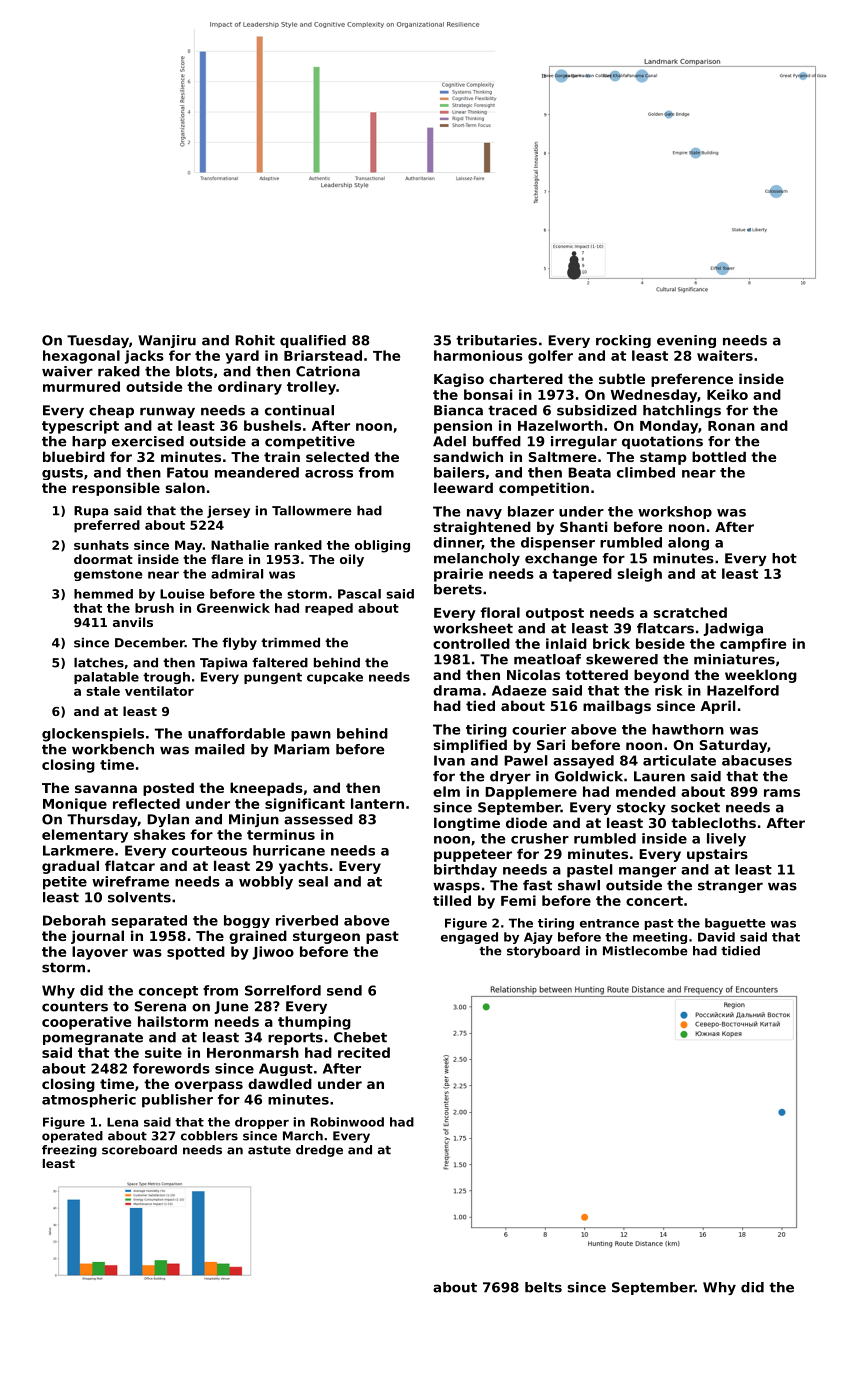 The image size is (849, 1400). Describe the element at coordinates (335, 678) in the screenshot. I see `cupcake` at that location.
